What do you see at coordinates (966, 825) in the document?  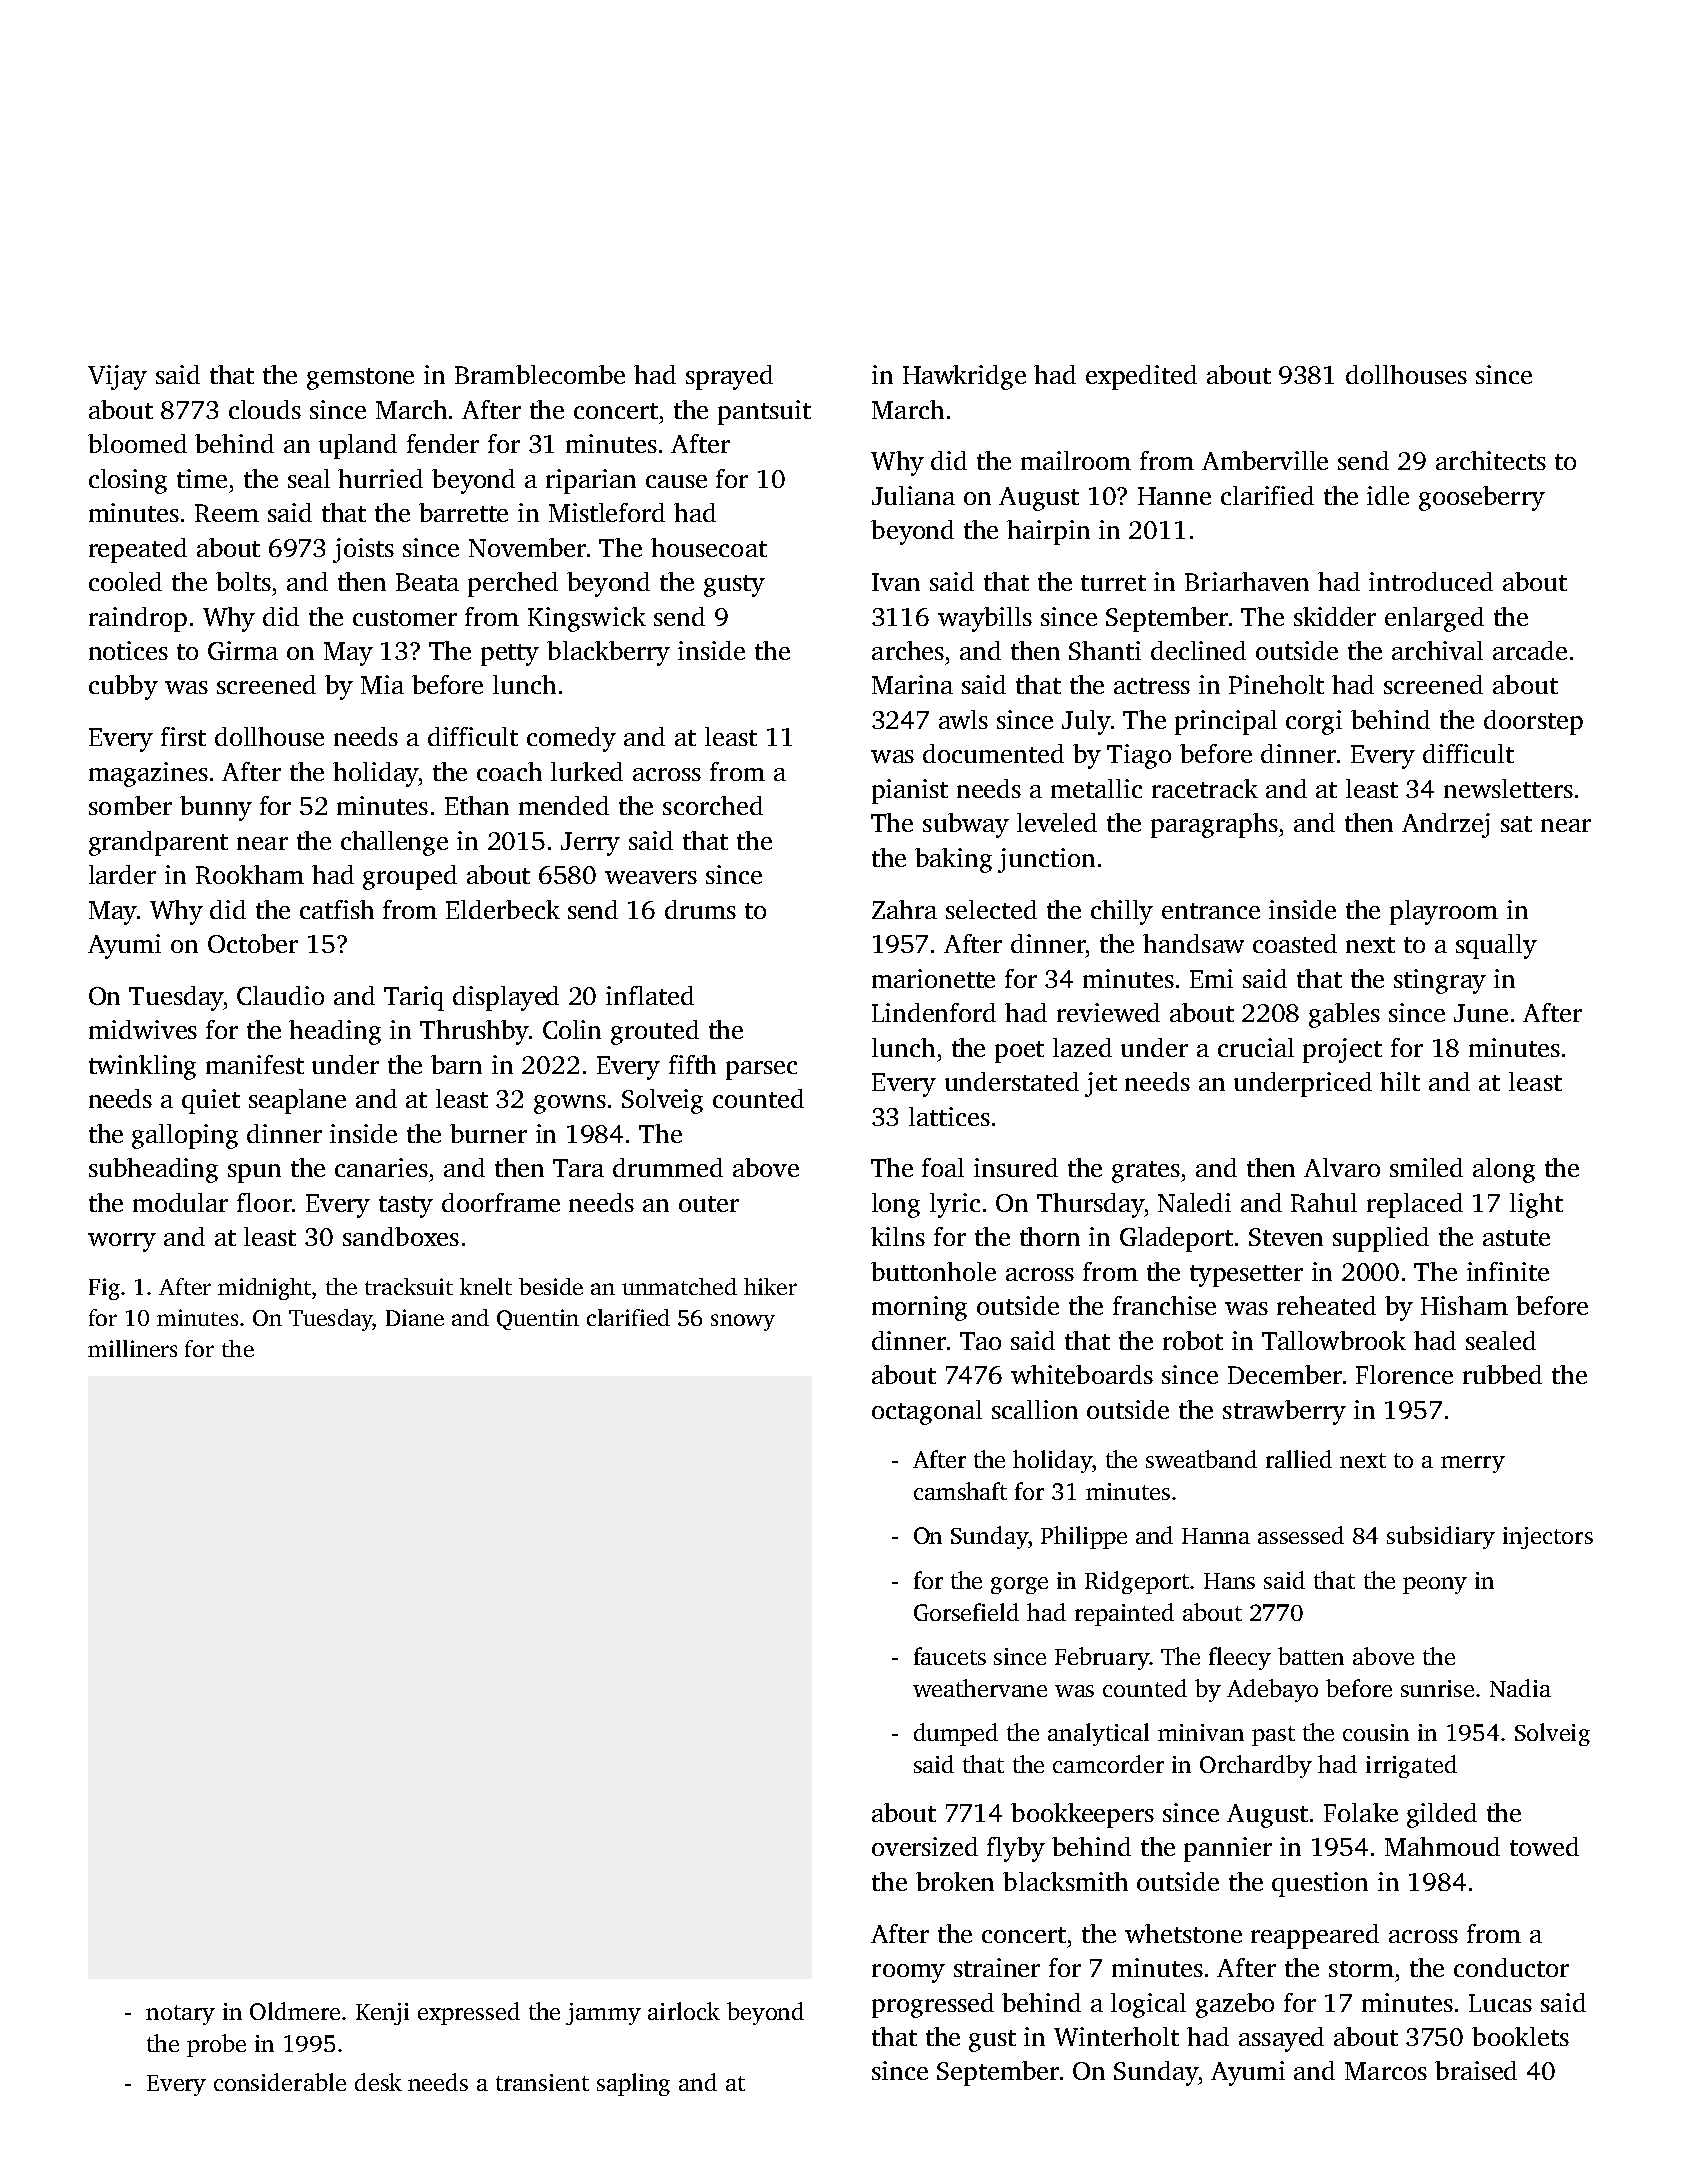 I see `subway` at bounding box center [966, 825].
